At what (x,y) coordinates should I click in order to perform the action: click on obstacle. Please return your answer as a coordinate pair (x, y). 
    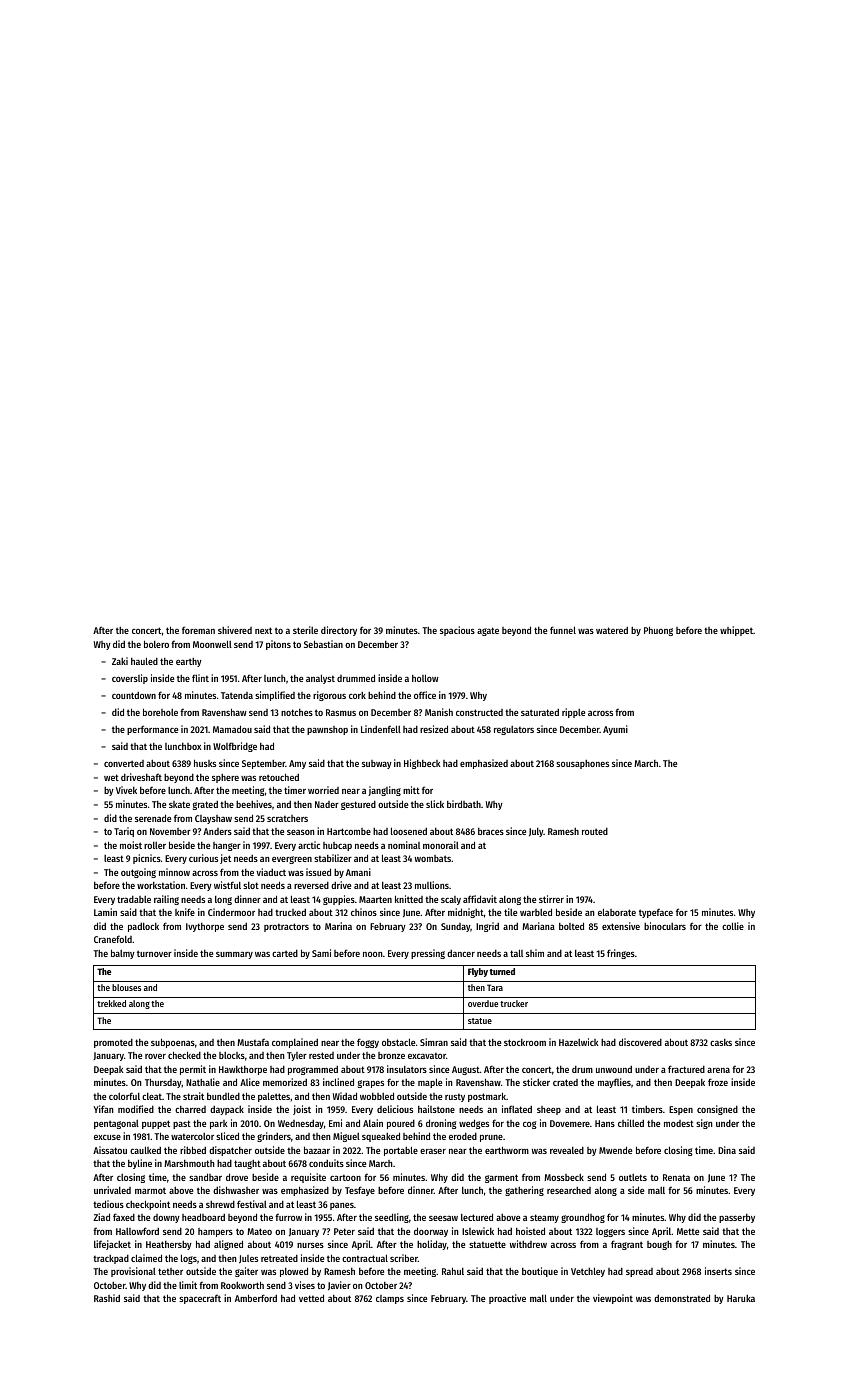
    Looking at the image, I should click on (398, 1042).
